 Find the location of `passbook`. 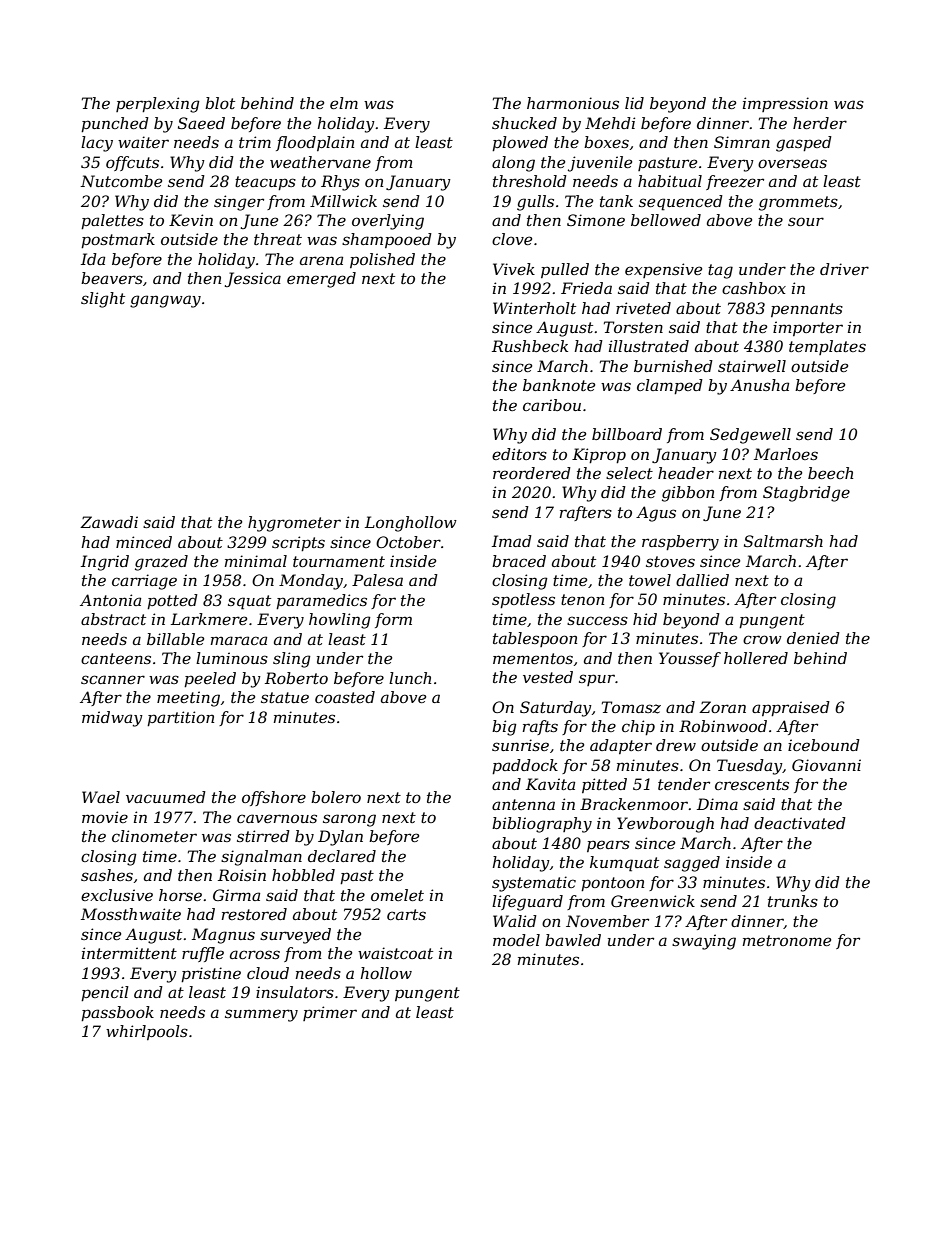

passbook is located at coordinates (117, 1013).
